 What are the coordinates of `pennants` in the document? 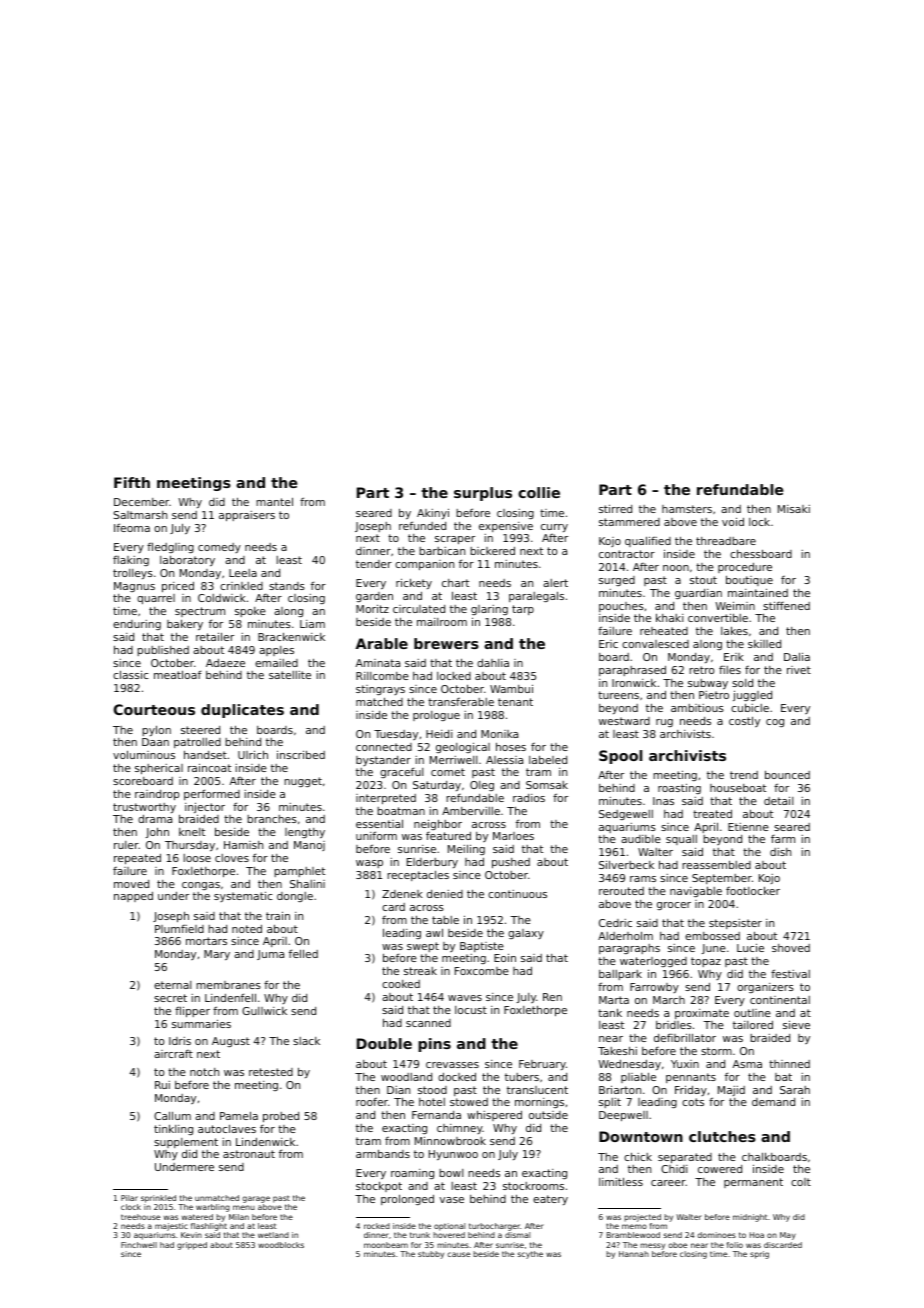 It's located at (691, 1078).
